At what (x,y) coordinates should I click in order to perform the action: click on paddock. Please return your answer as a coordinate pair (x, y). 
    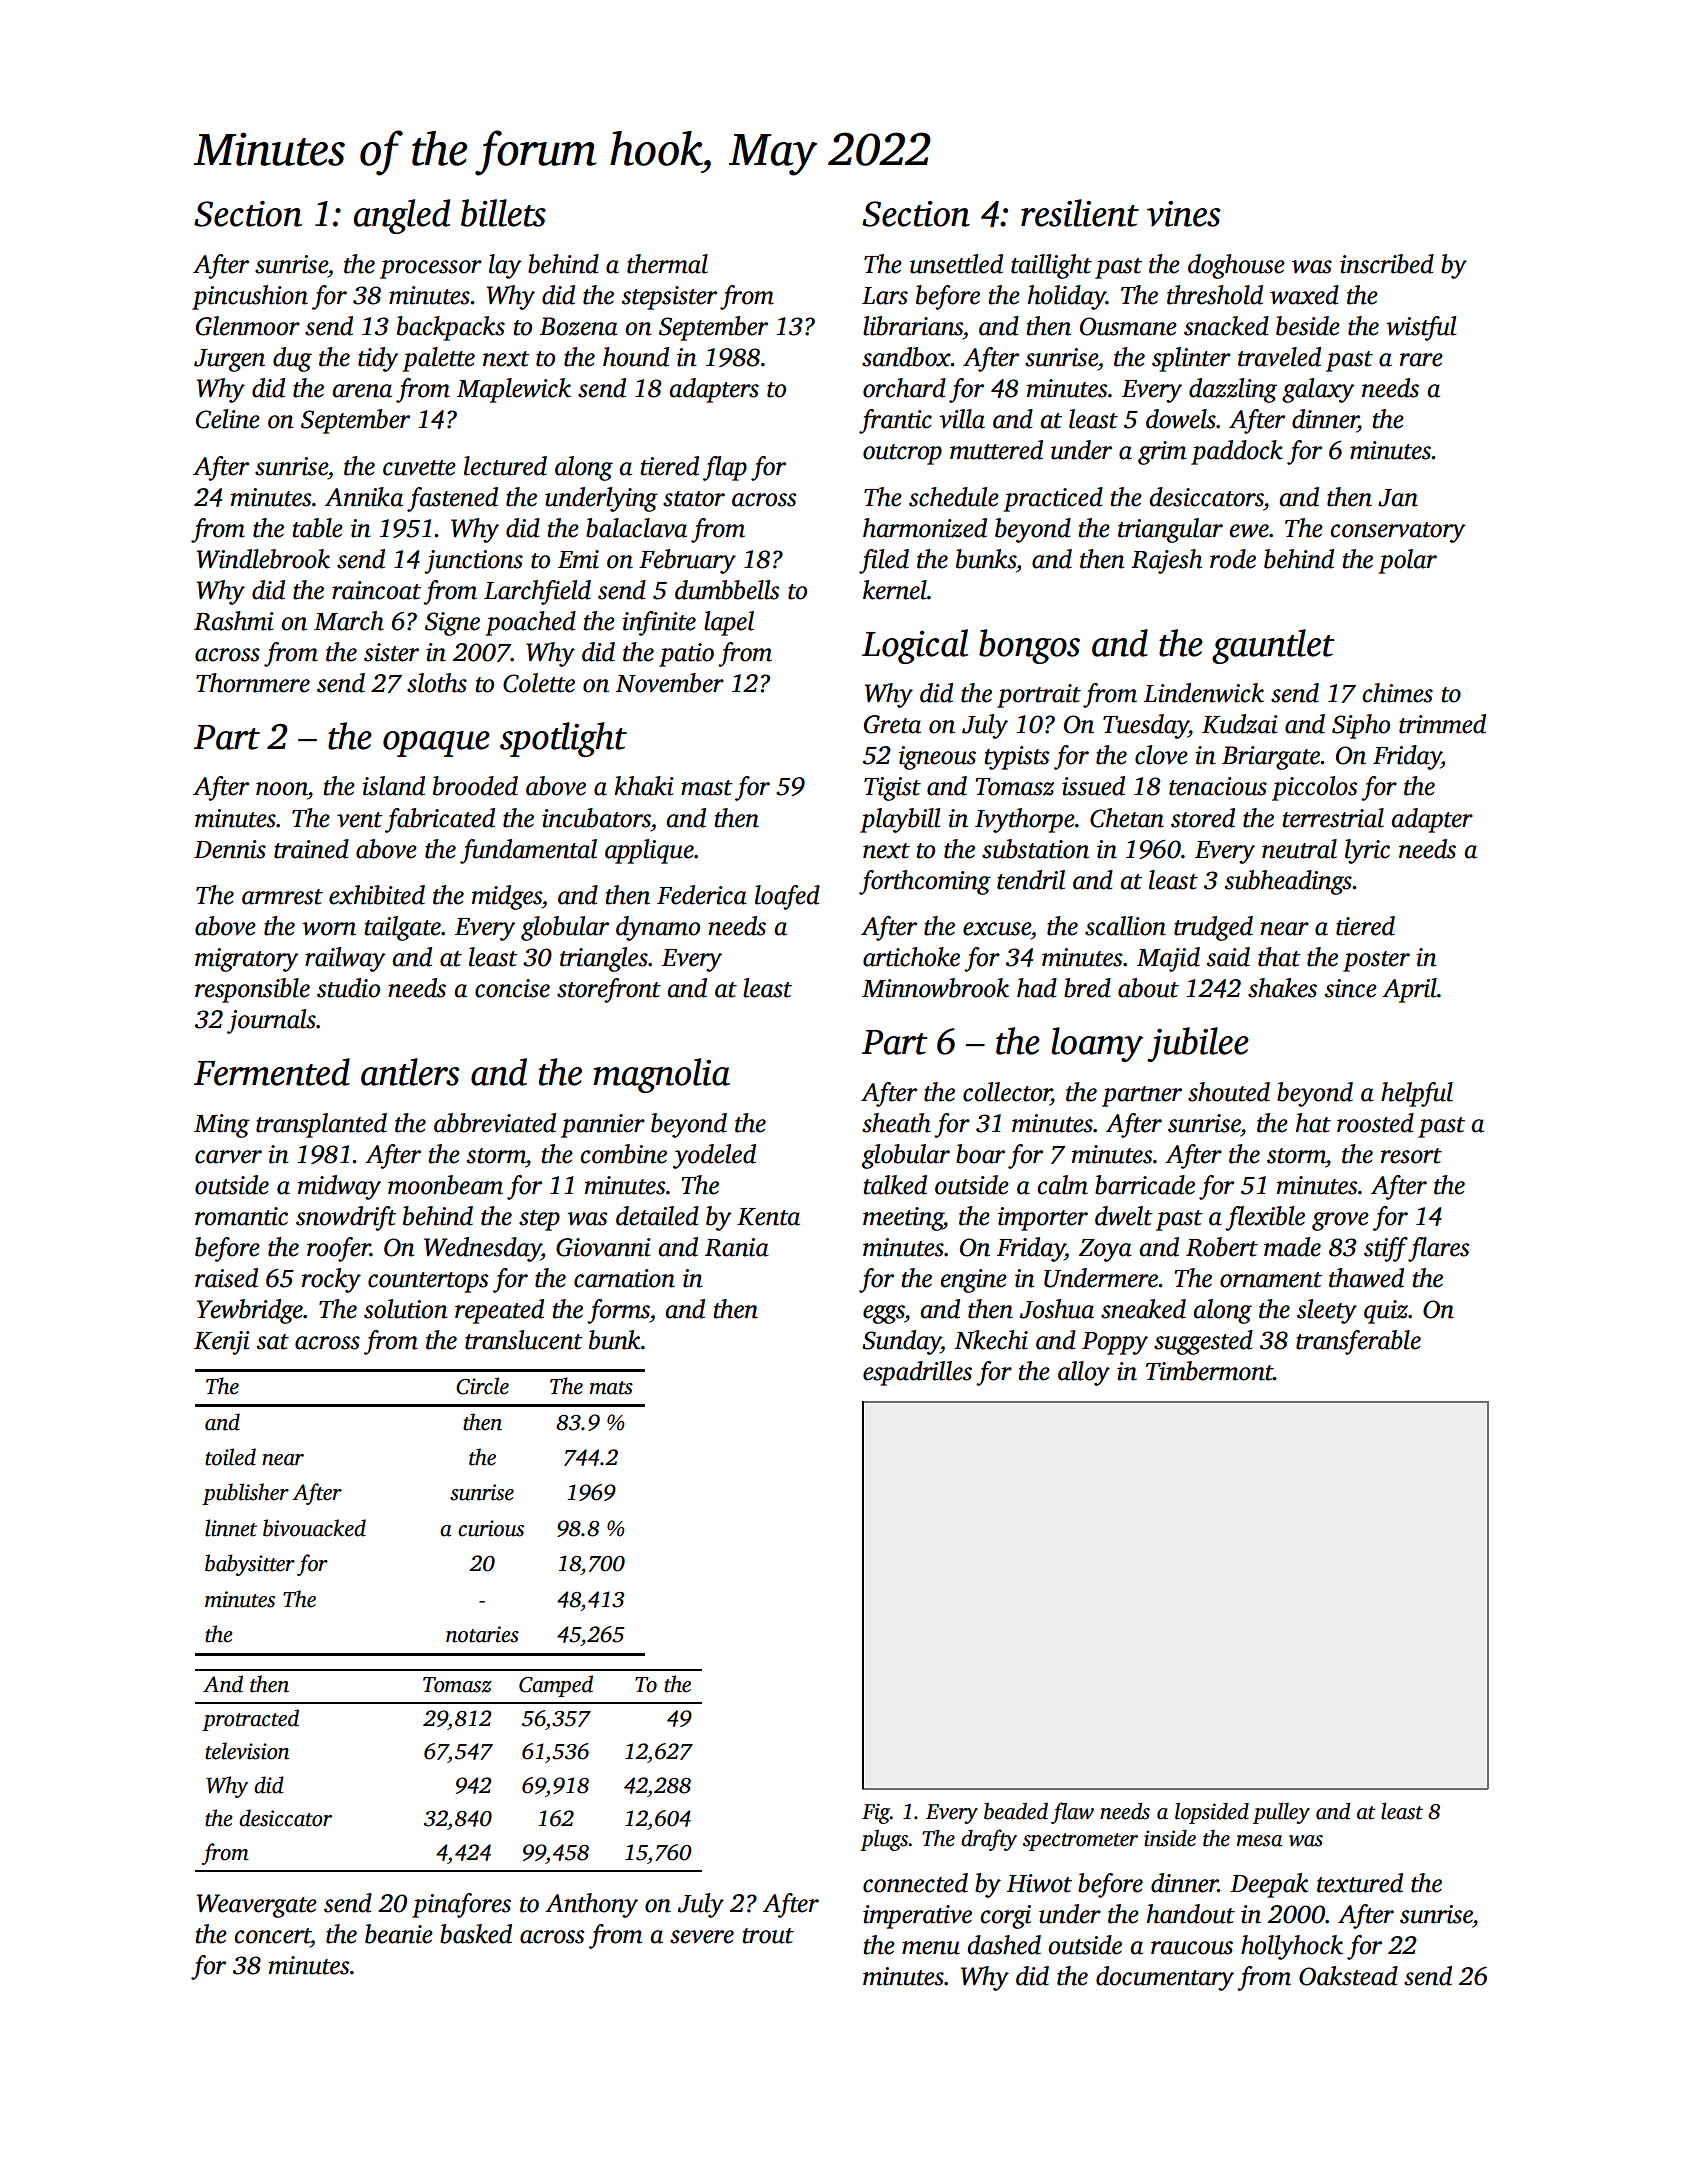
    Looking at the image, I should click on (1237, 452).
